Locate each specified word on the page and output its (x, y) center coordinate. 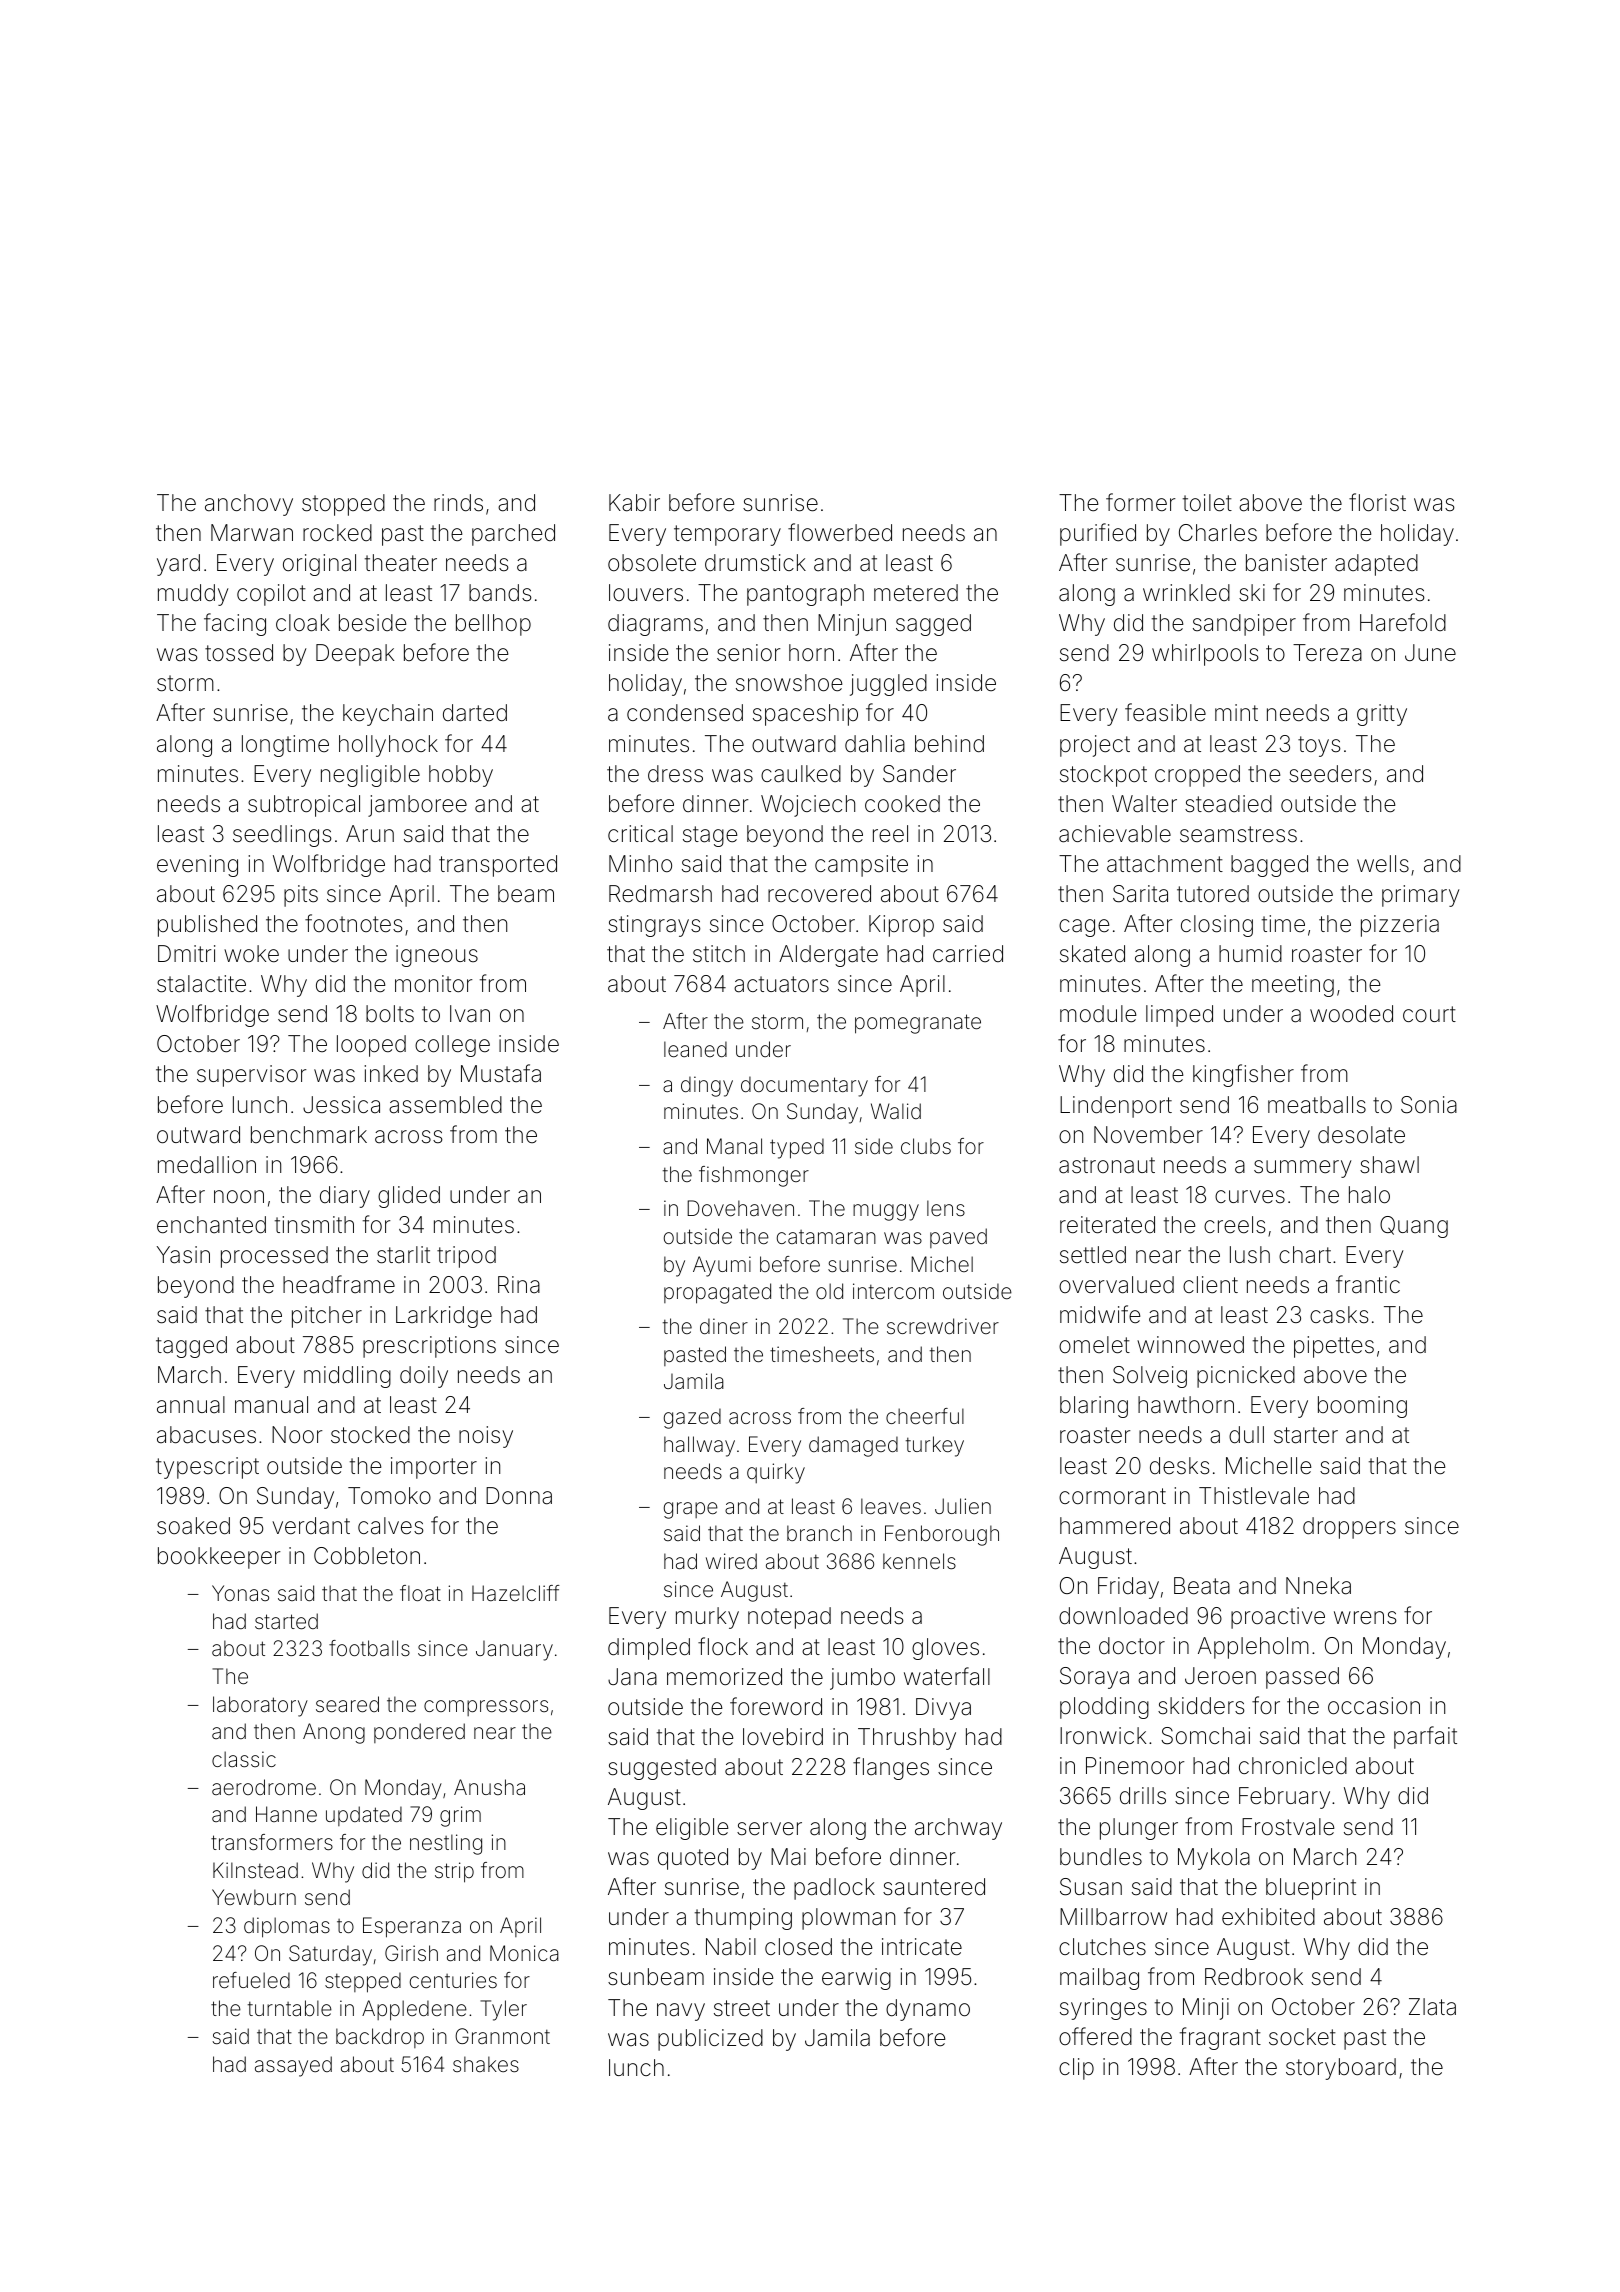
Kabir (634, 503)
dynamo (928, 2010)
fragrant (1220, 2038)
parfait (1425, 1737)
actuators (781, 984)
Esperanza (412, 1927)
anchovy (249, 505)
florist (1377, 502)
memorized (724, 1677)
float (420, 1593)
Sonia (1429, 1105)
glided (409, 1197)
